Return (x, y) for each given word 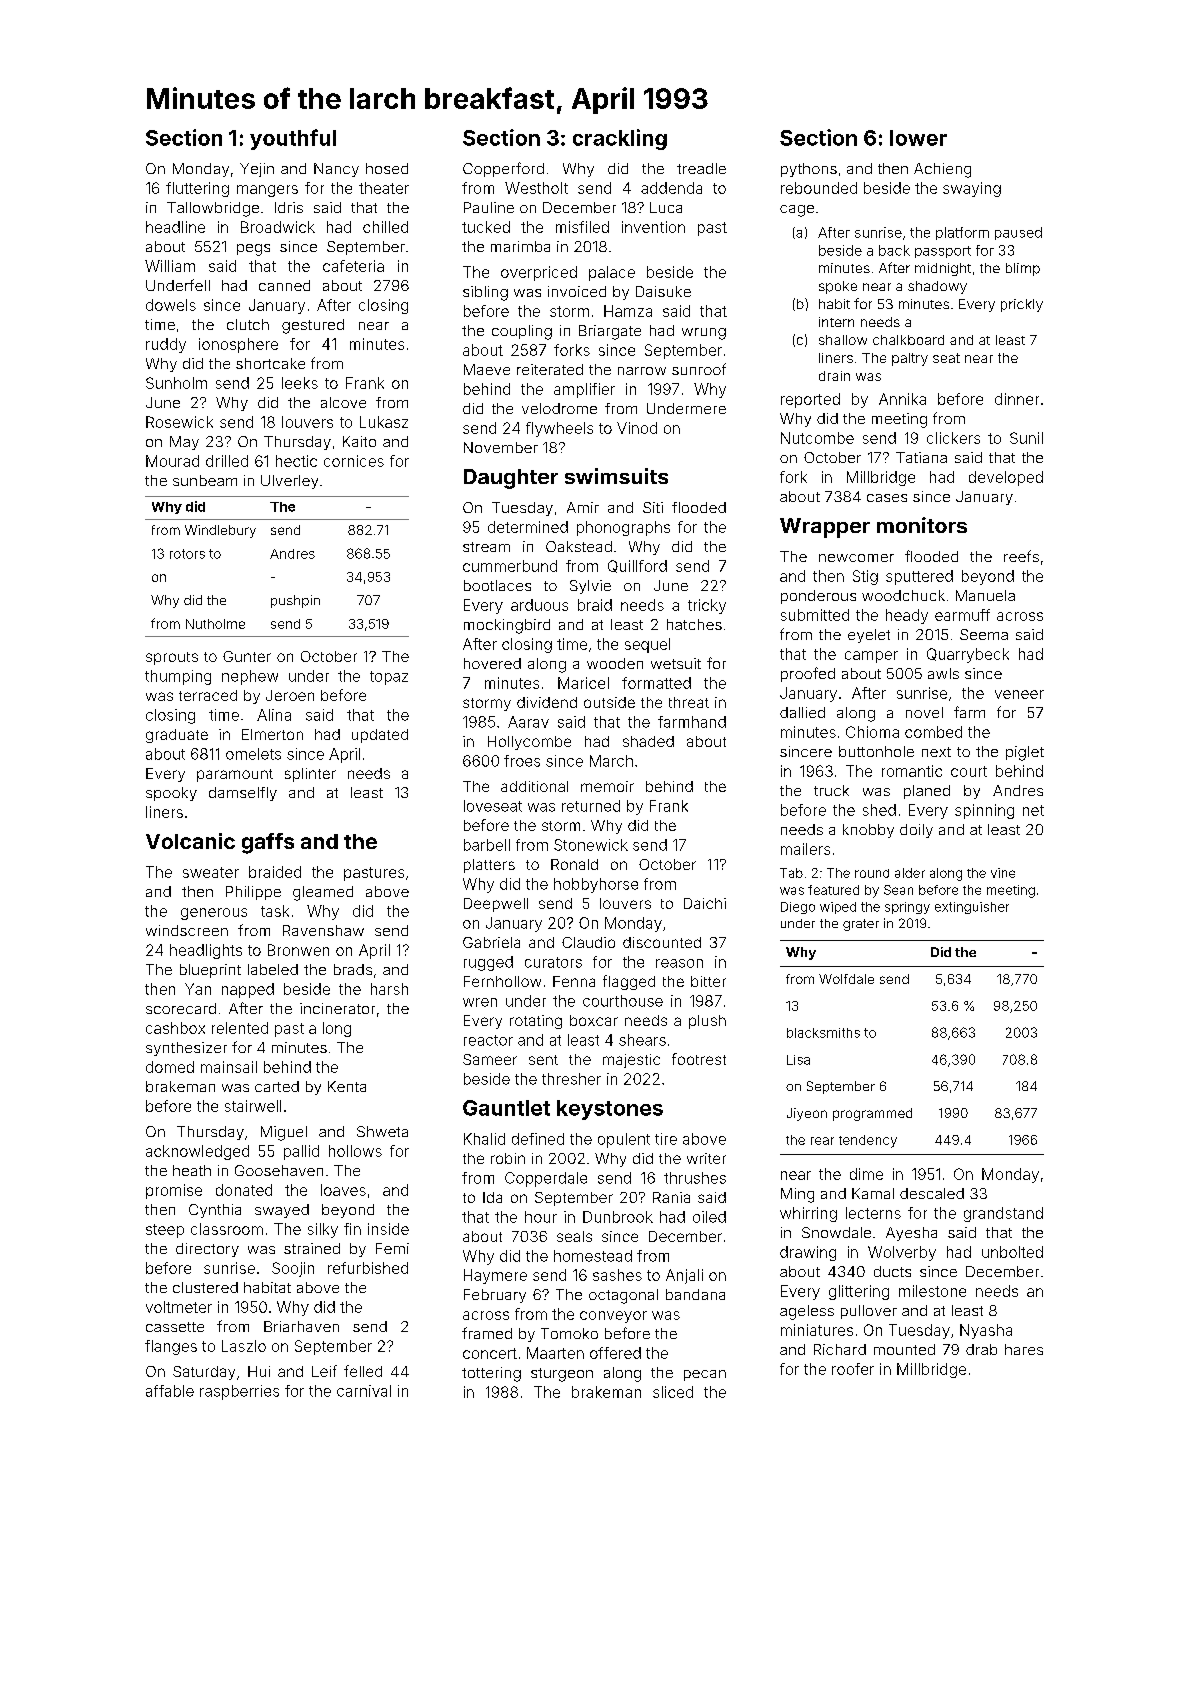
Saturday (204, 1373)
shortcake (270, 363)
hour (541, 1217)
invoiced (577, 291)
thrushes (695, 1178)
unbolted (1012, 1252)
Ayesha (911, 1234)
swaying (972, 189)
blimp (1023, 269)
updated (380, 736)
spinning (984, 811)
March (611, 761)
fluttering (197, 189)
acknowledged (197, 1152)
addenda (671, 188)
